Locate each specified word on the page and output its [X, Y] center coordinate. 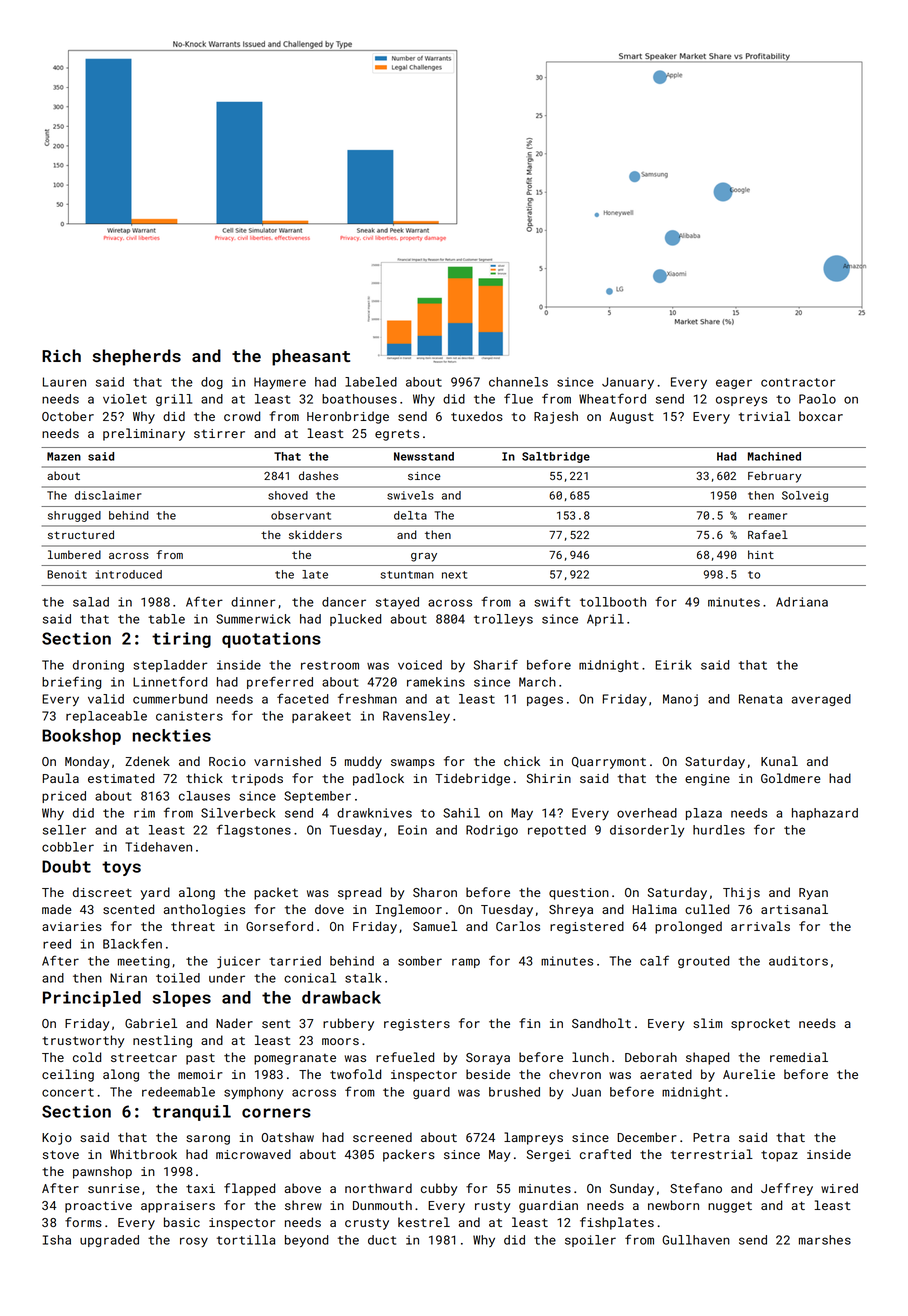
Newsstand [424, 456]
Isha [57, 1240]
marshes [825, 1240]
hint [761, 554]
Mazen [64, 456]
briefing [71, 682]
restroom [330, 665]
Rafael [768, 534]
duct [382, 1240]
